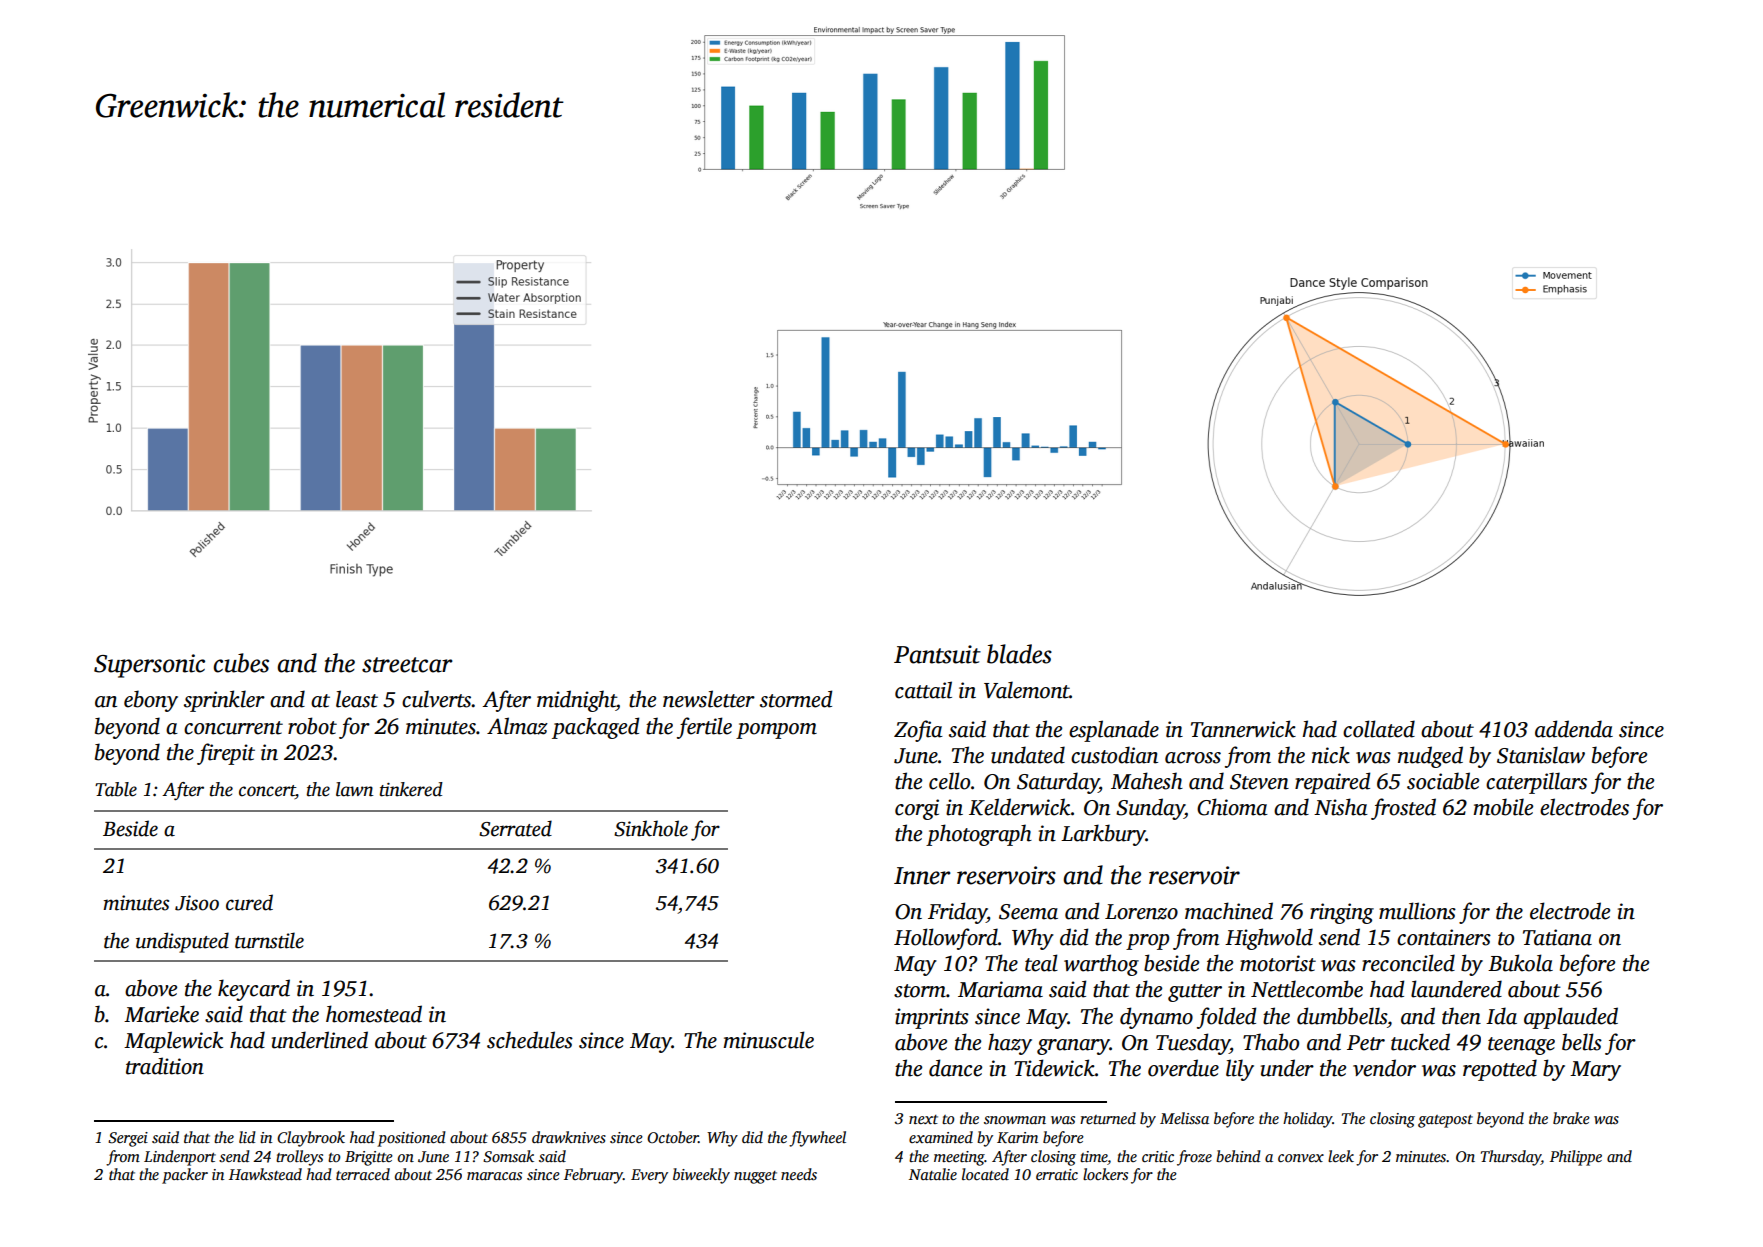 The height and width of the screenshot is (1247, 1763). I want to click on robot, so click(312, 726).
